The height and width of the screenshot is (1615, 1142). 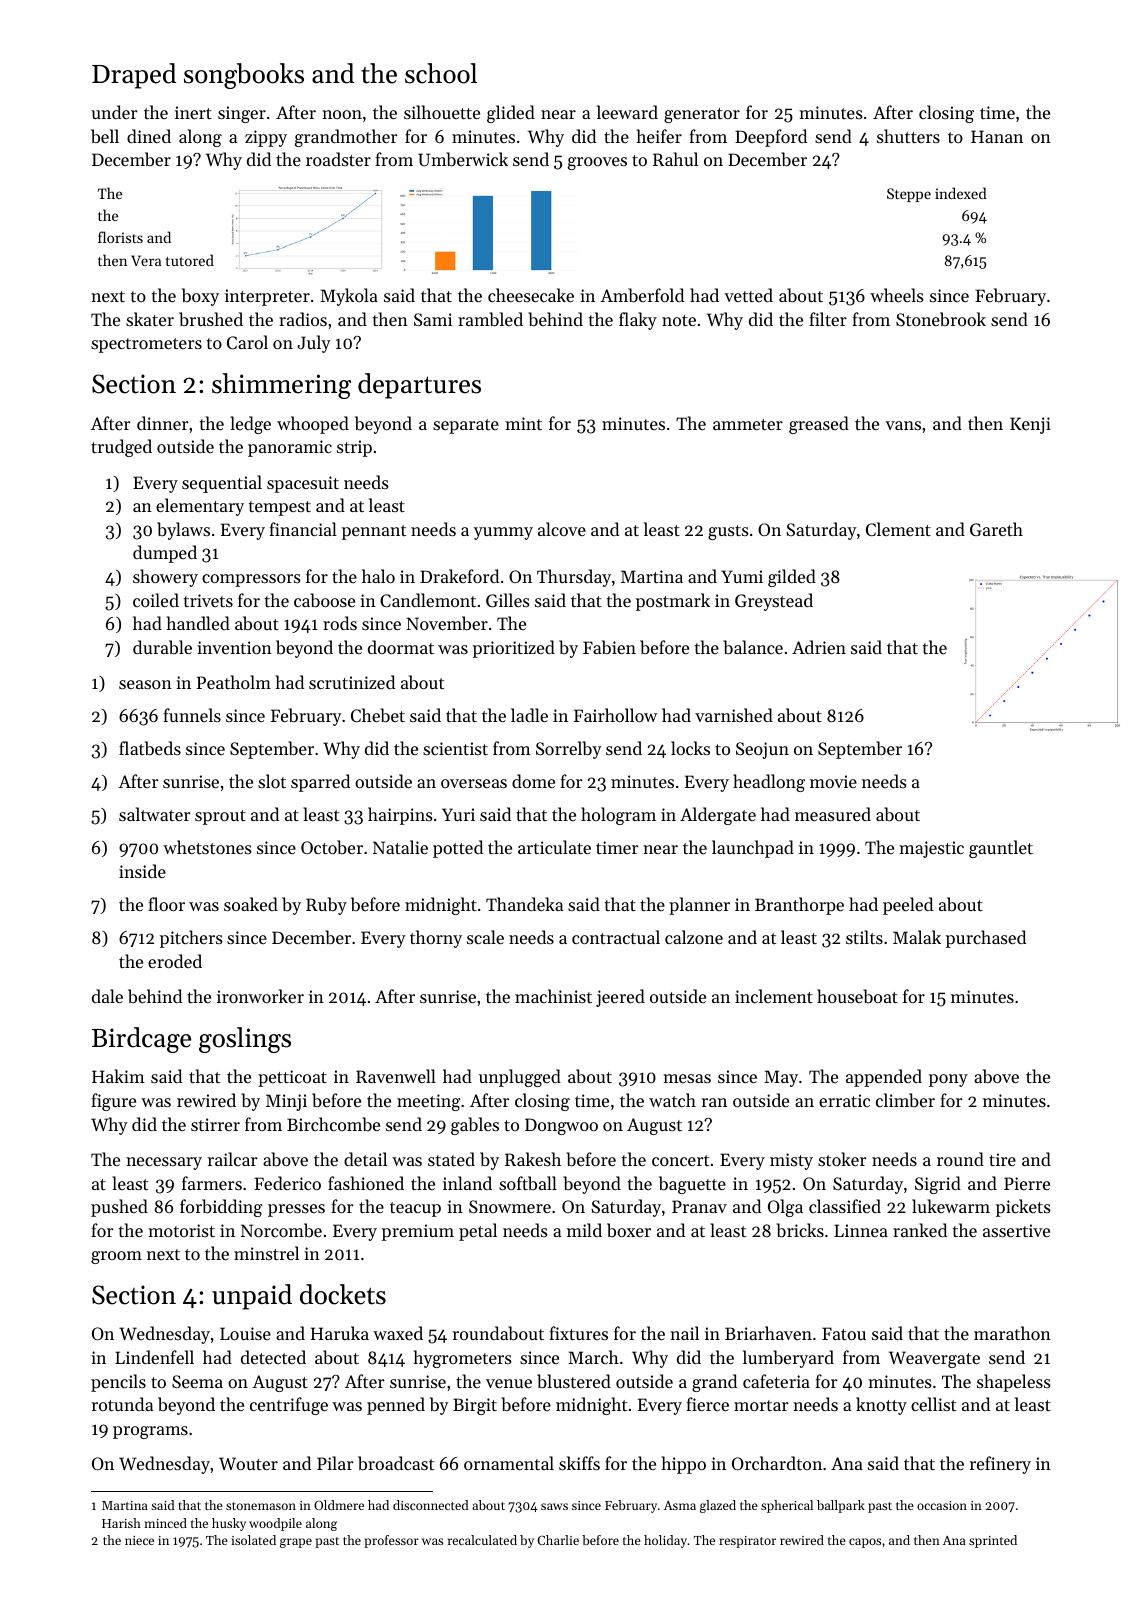 What do you see at coordinates (244, 76) in the screenshot?
I see `songbooks` at bounding box center [244, 76].
